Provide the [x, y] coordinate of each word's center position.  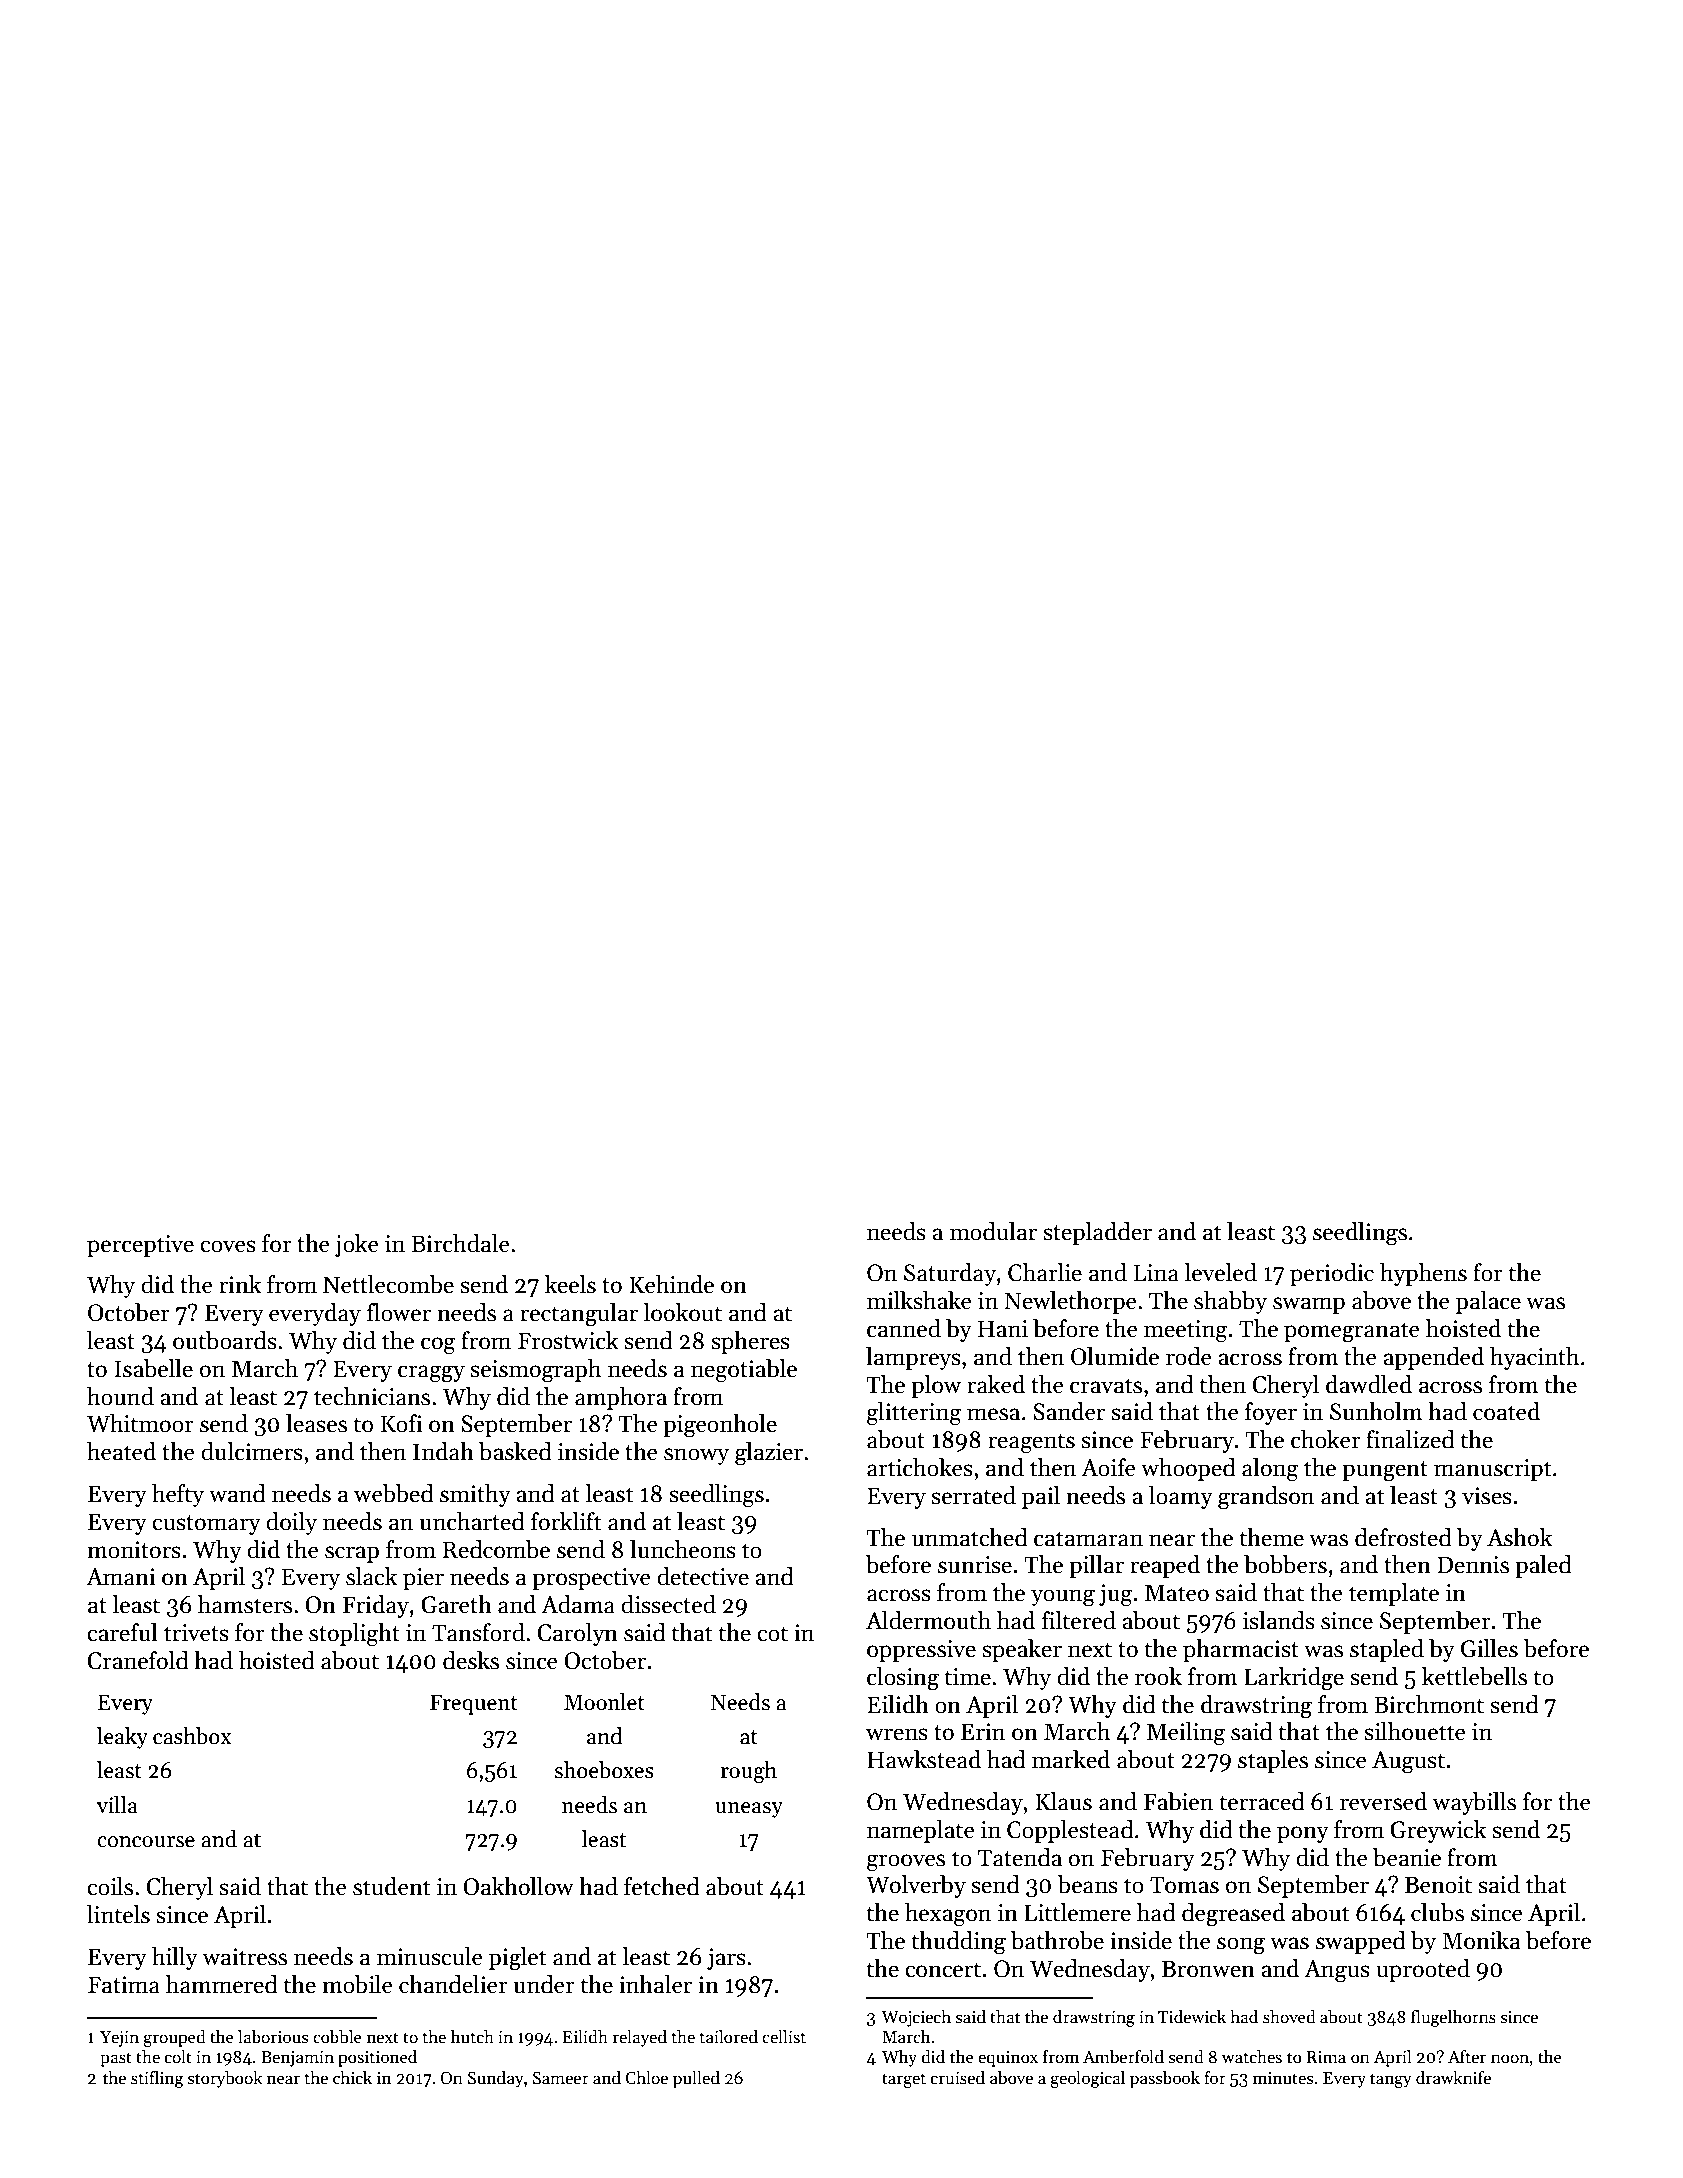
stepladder [1097, 1233]
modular [993, 1231]
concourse [146, 1842]
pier [423, 1579]
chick [352, 2078]
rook [1158, 1676]
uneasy [749, 1810]
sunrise [975, 1565]
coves [228, 1246]
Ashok [1519, 1537]
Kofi [402, 1423]
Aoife [1108, 1467]
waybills [1474, 1803]
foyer [1271, 1413]
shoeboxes [604, 1770]
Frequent [474, 1704]
